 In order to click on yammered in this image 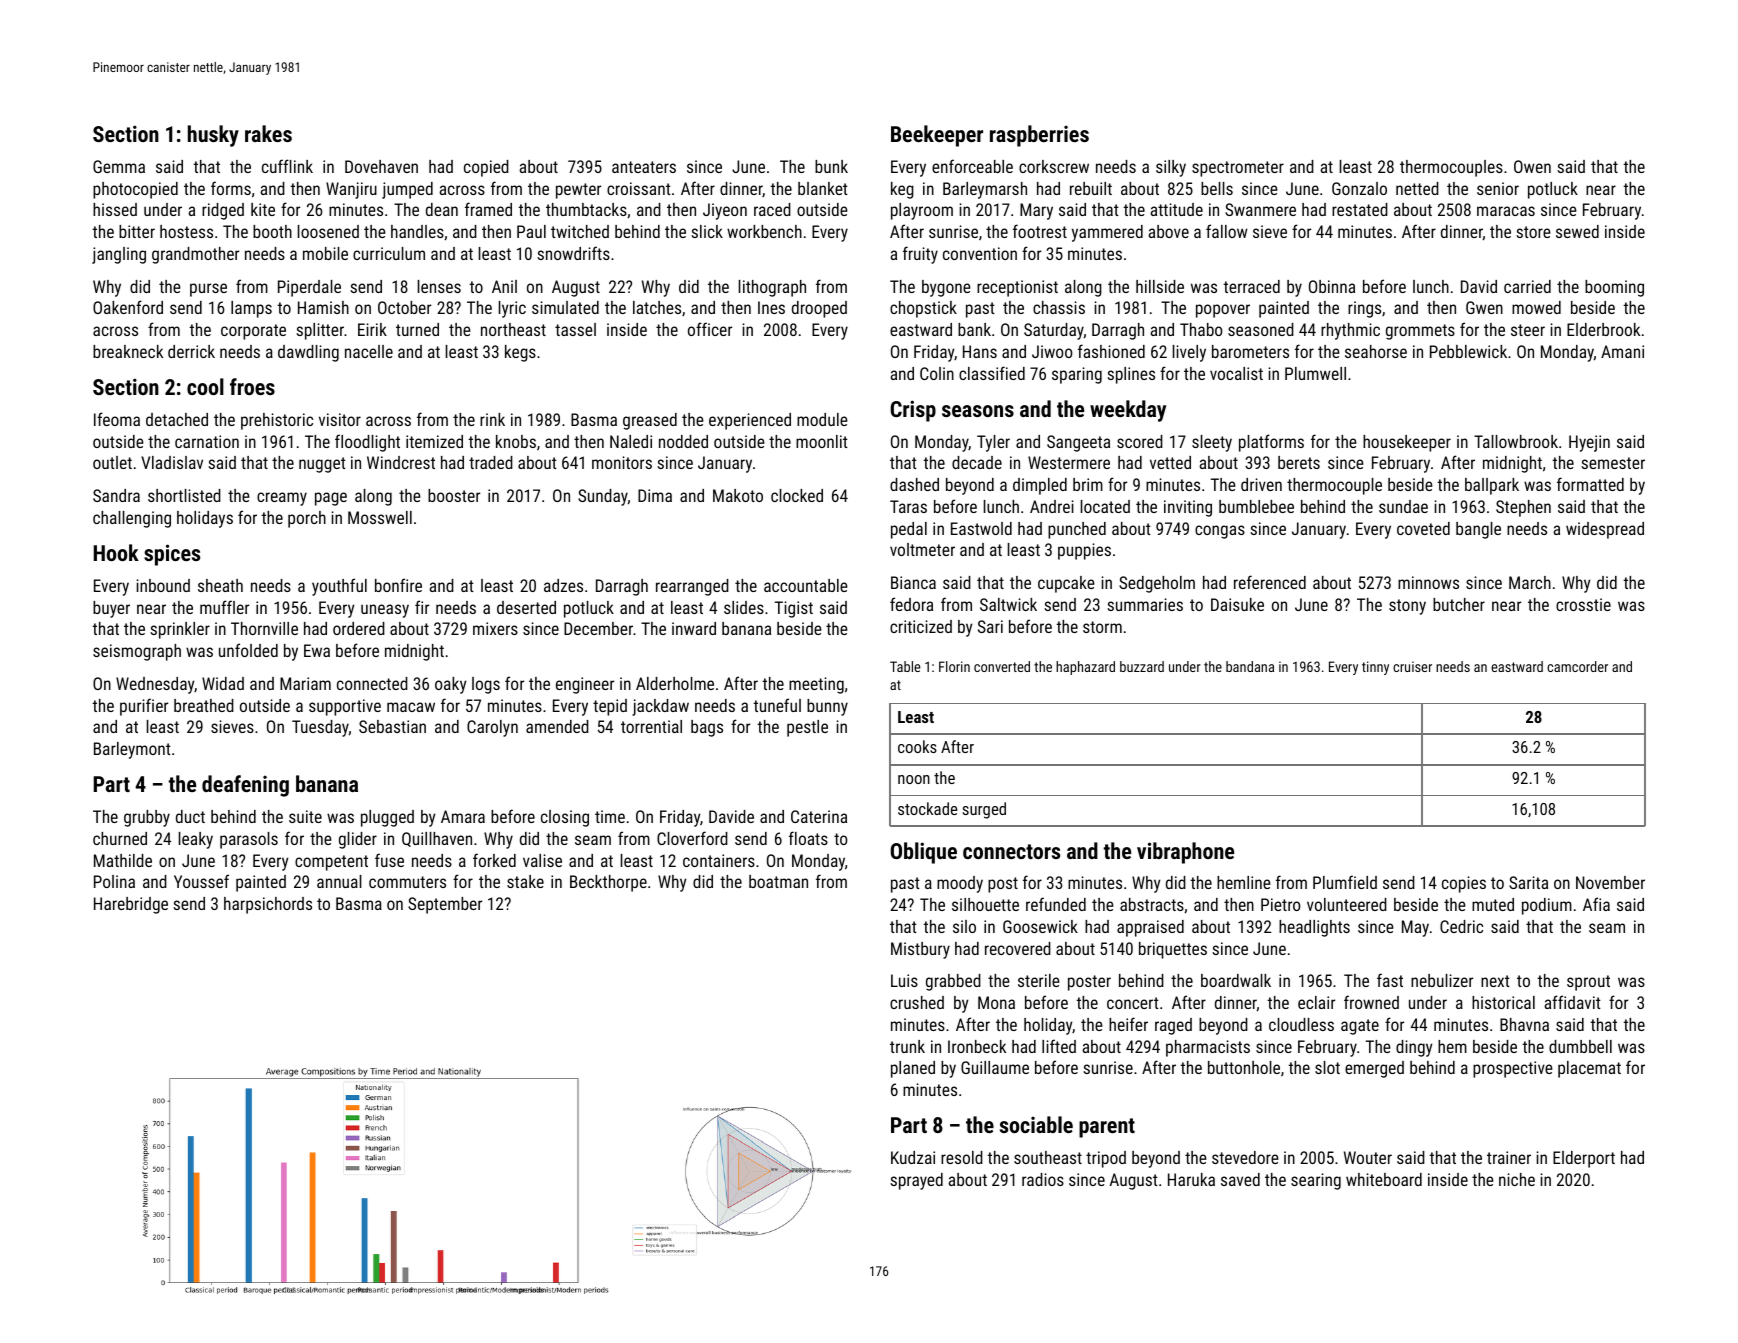, I will do `click(1107, 233)`.
